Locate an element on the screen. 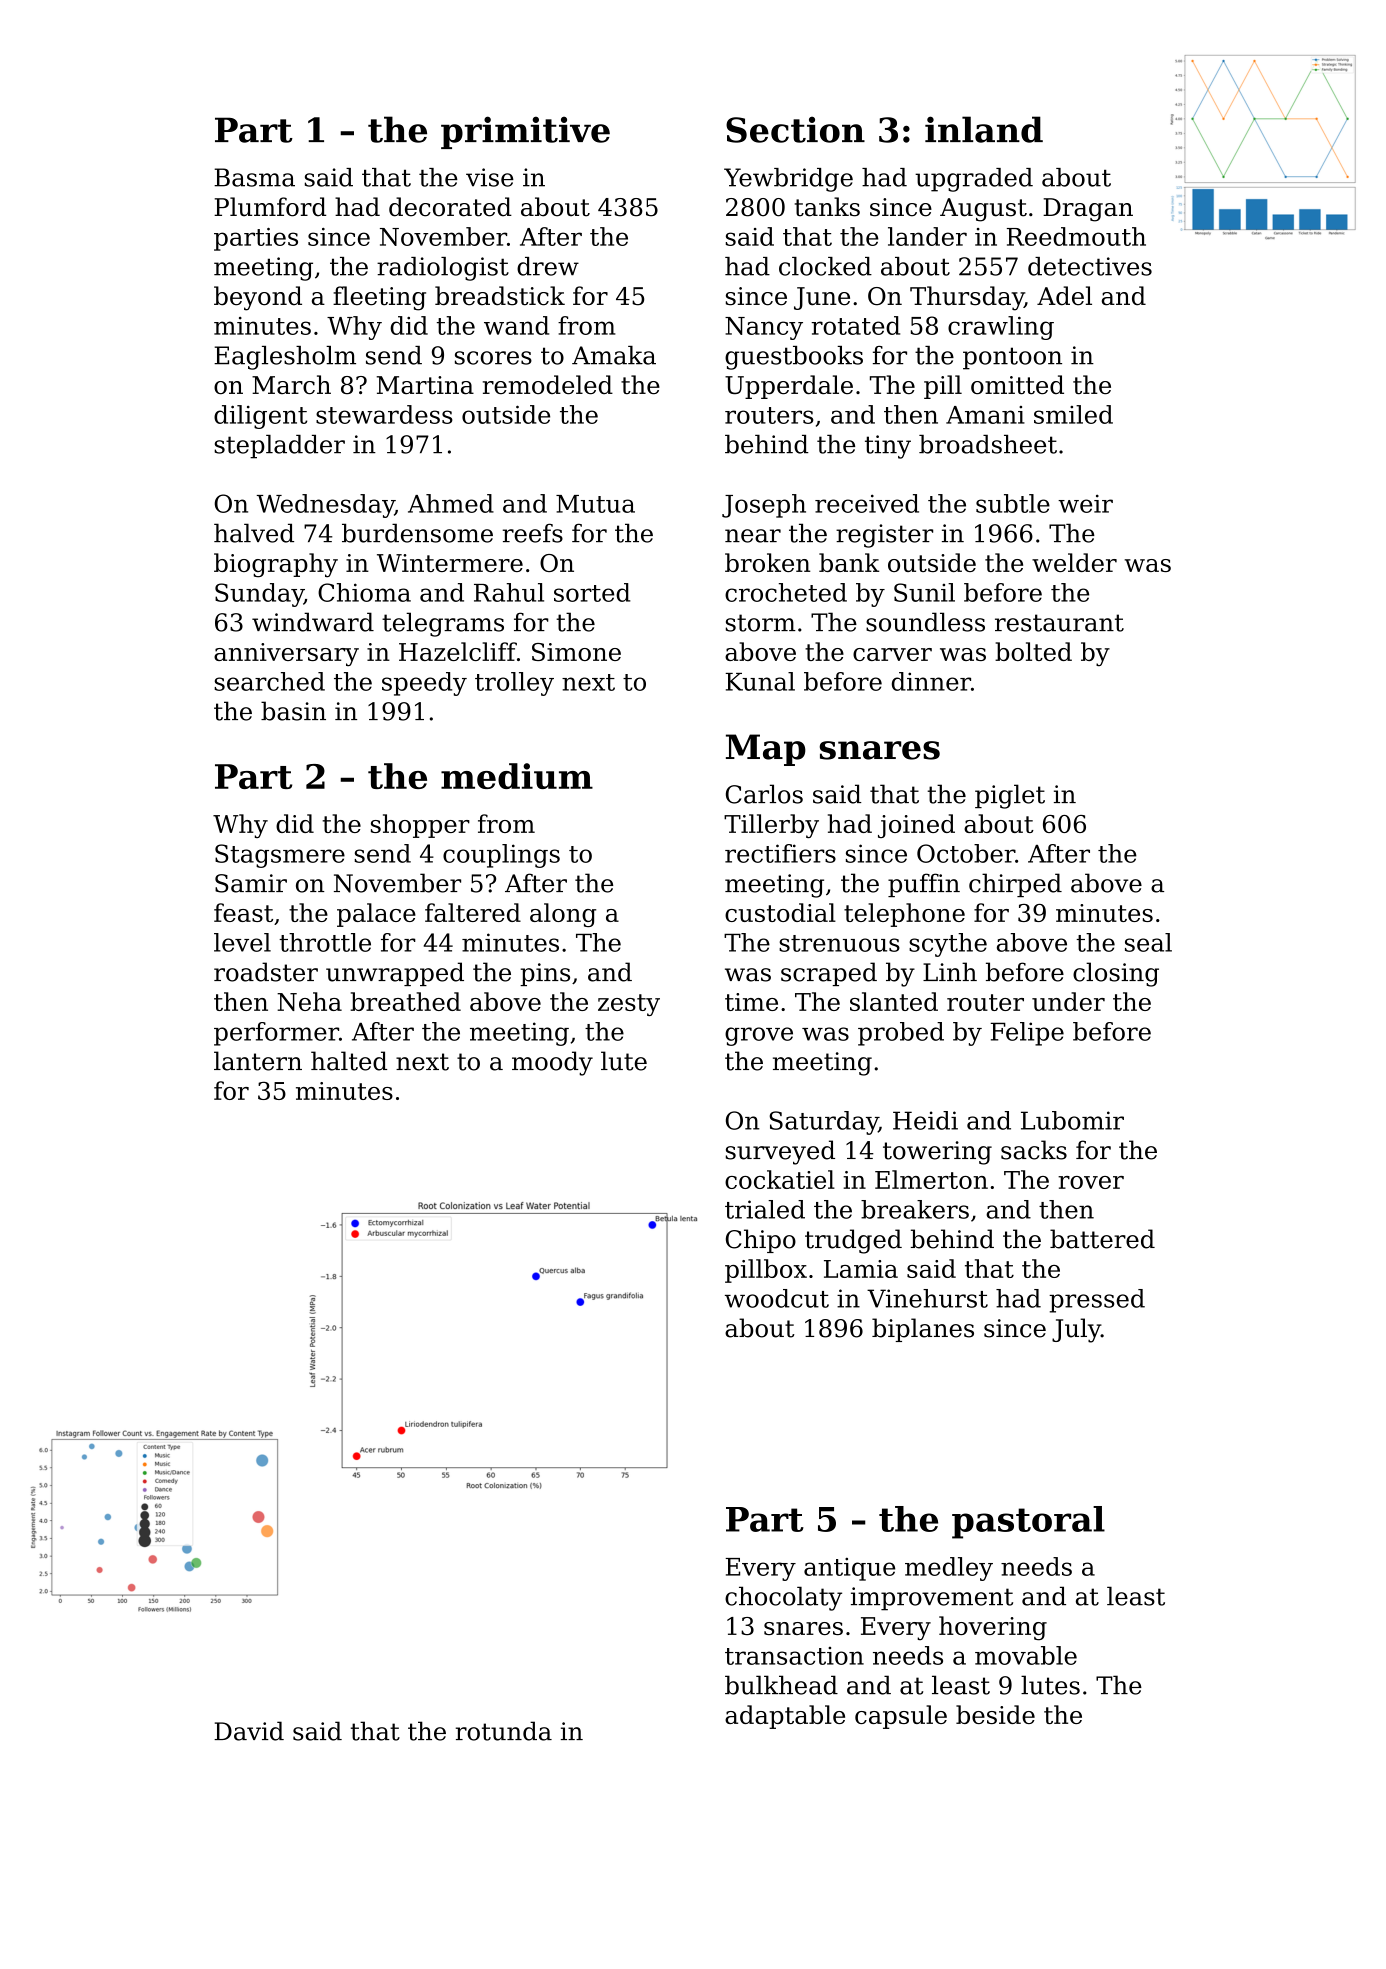 Image resolution: width=1386 pixels, height=1969 pixels. Upperdale is located at coordinates (789, 387).
